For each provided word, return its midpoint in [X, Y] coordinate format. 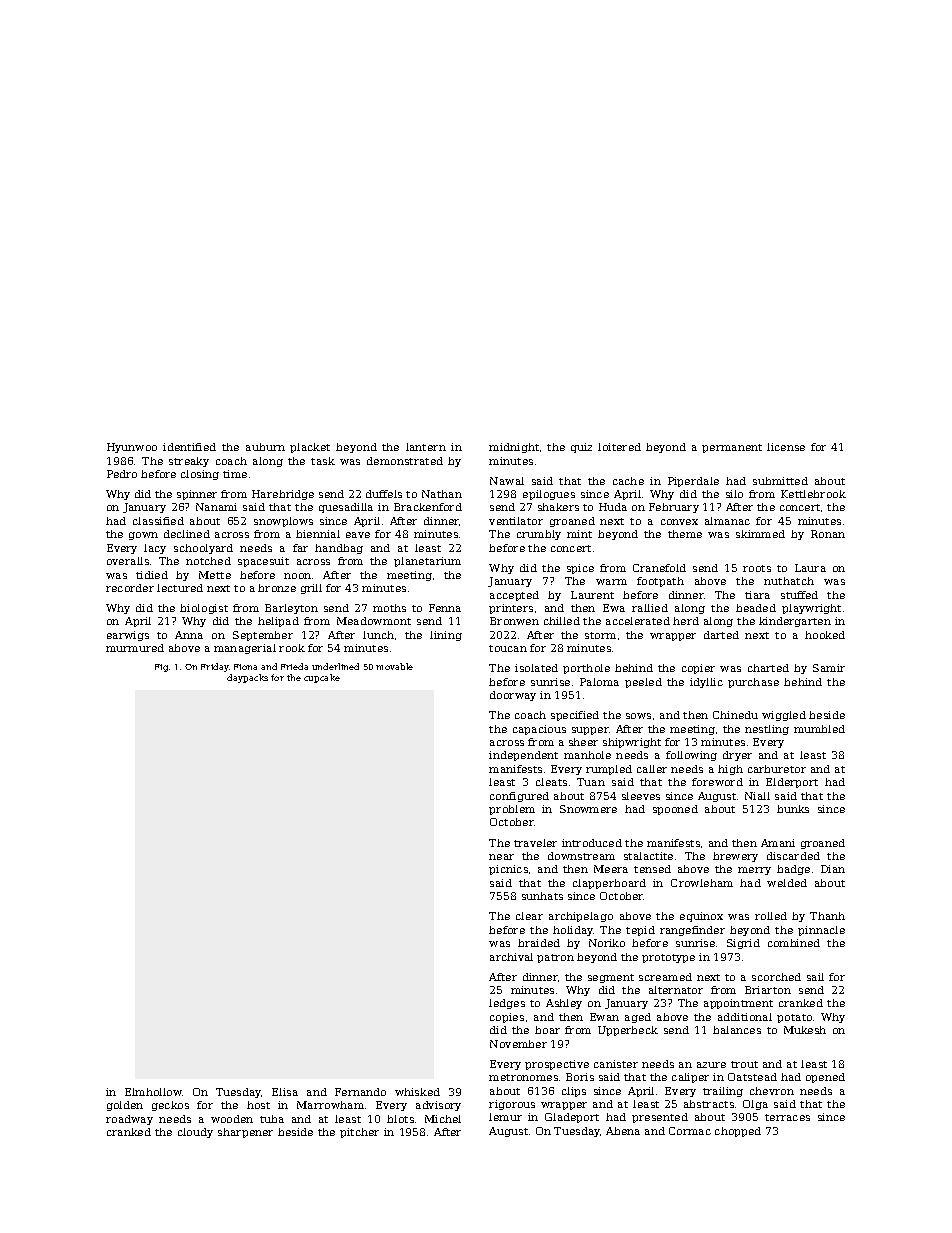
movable [394, 666]
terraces [787, 1117]
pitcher [359, 1133]
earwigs [128, 636]
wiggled [784, 716]
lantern [426, 447]
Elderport [792, 783]
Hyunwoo [132, 448]
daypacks [247, 678]
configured [519, 797]
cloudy [195, 1133]
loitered [619, 447]
